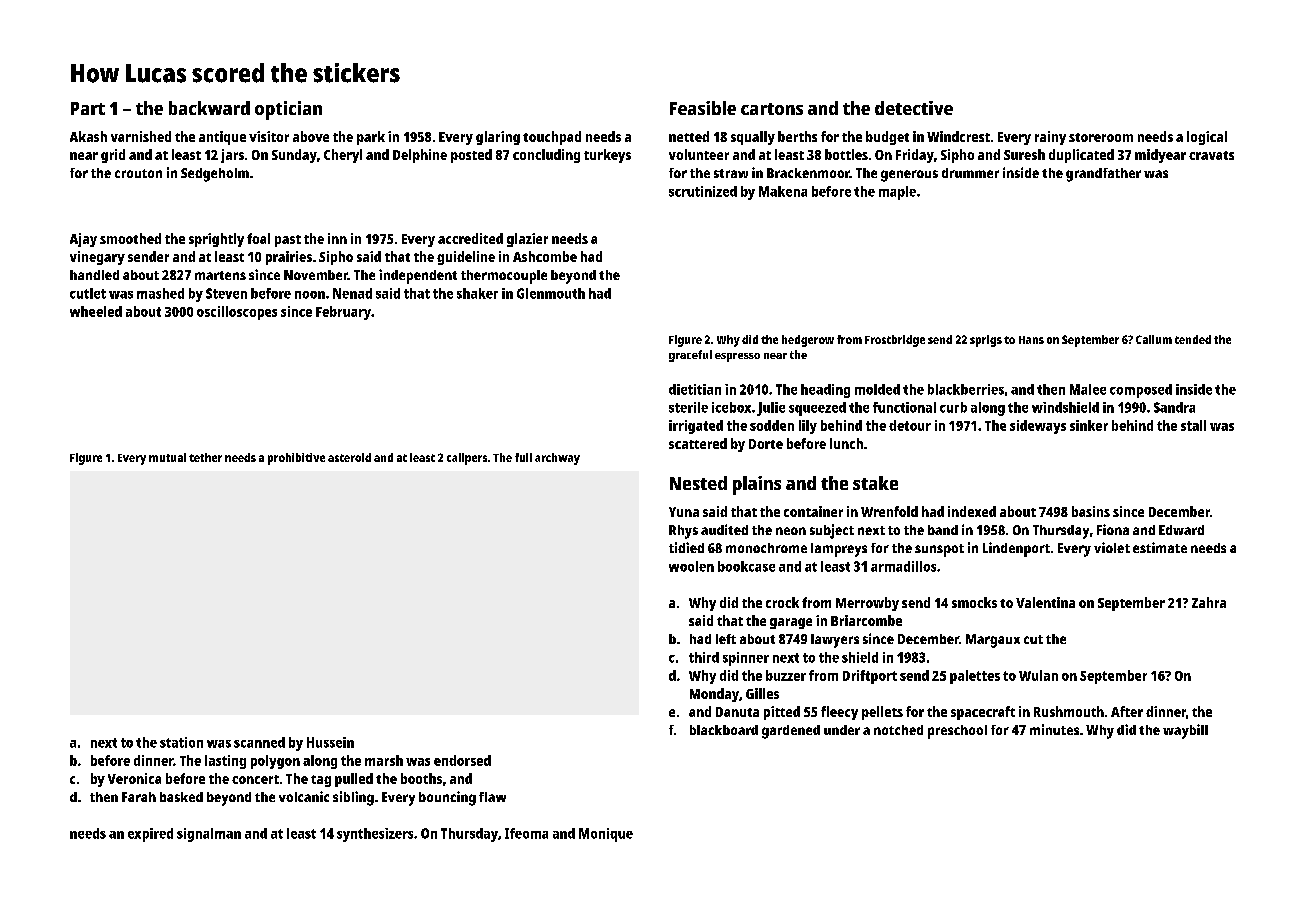 The width and height of the screenshot is (1308, 924). I want to click on glaring, so click(498, 138).
